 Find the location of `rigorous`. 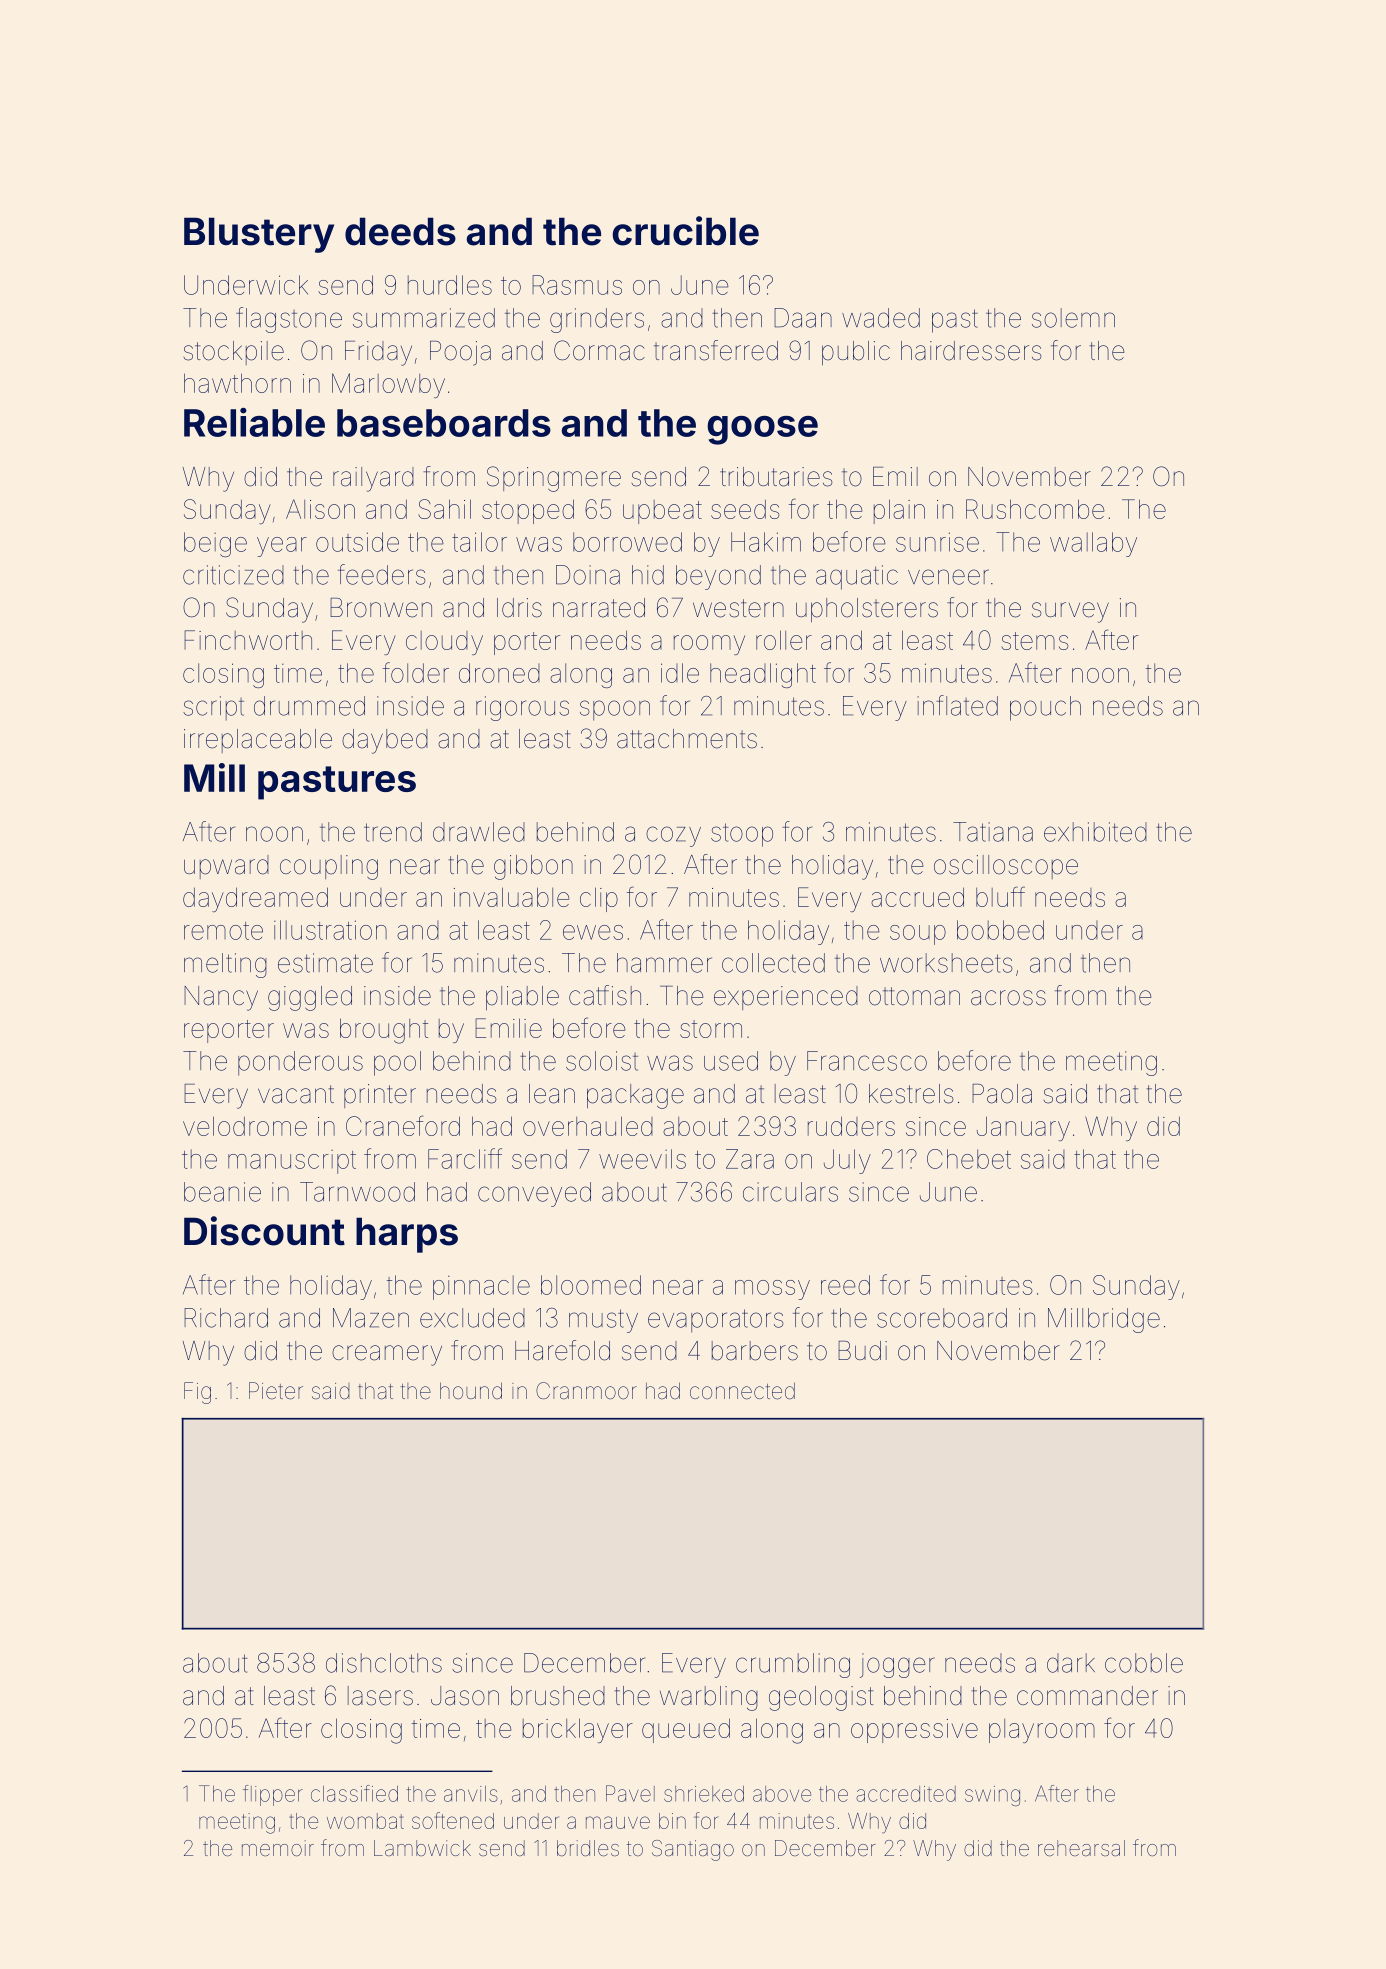

rigorous is located at coordinates (522, 708).
